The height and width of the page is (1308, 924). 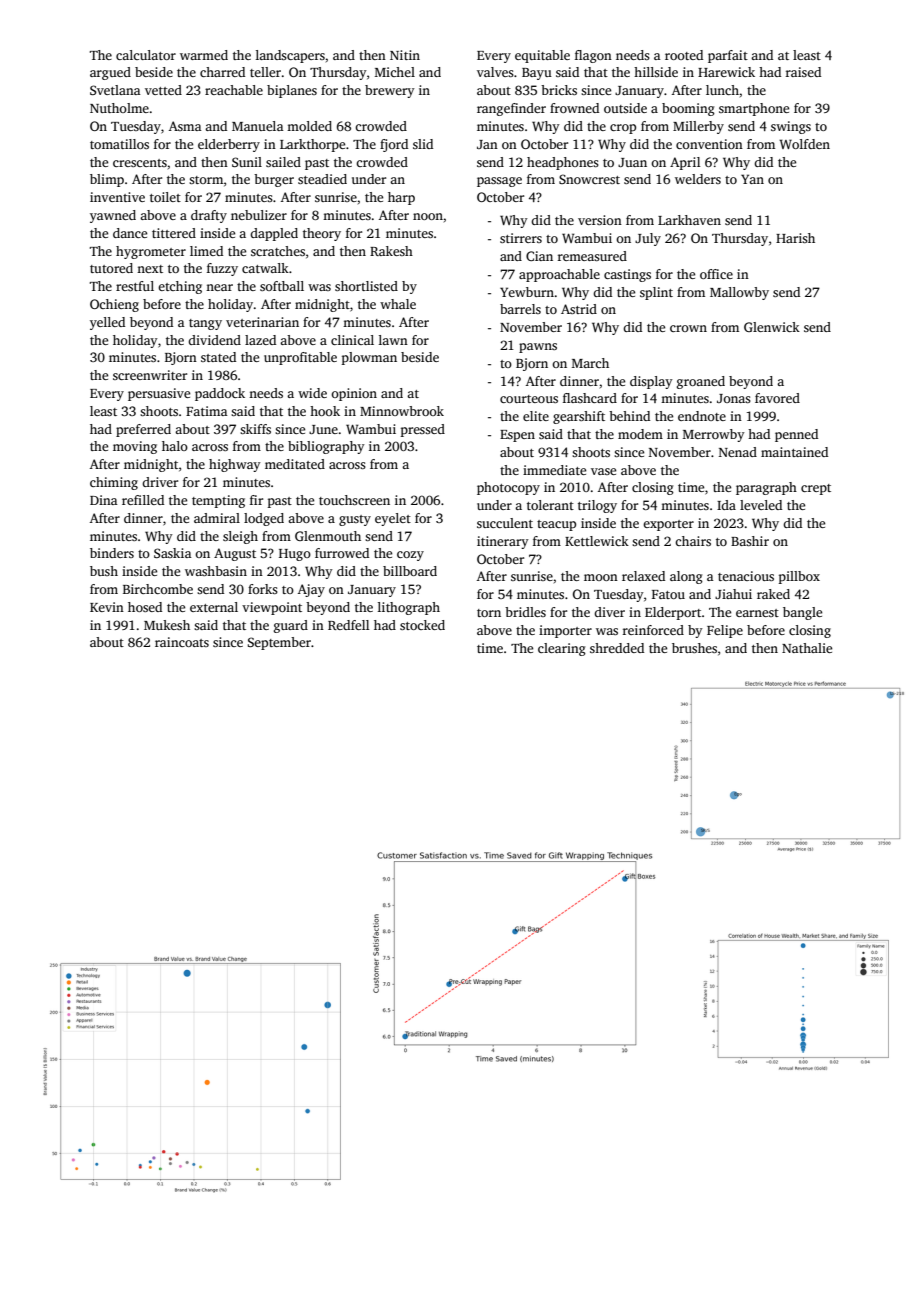 What do you see at coordinates (256, 500) in the page?
I see `fir` at bounding box center [256, 500].
